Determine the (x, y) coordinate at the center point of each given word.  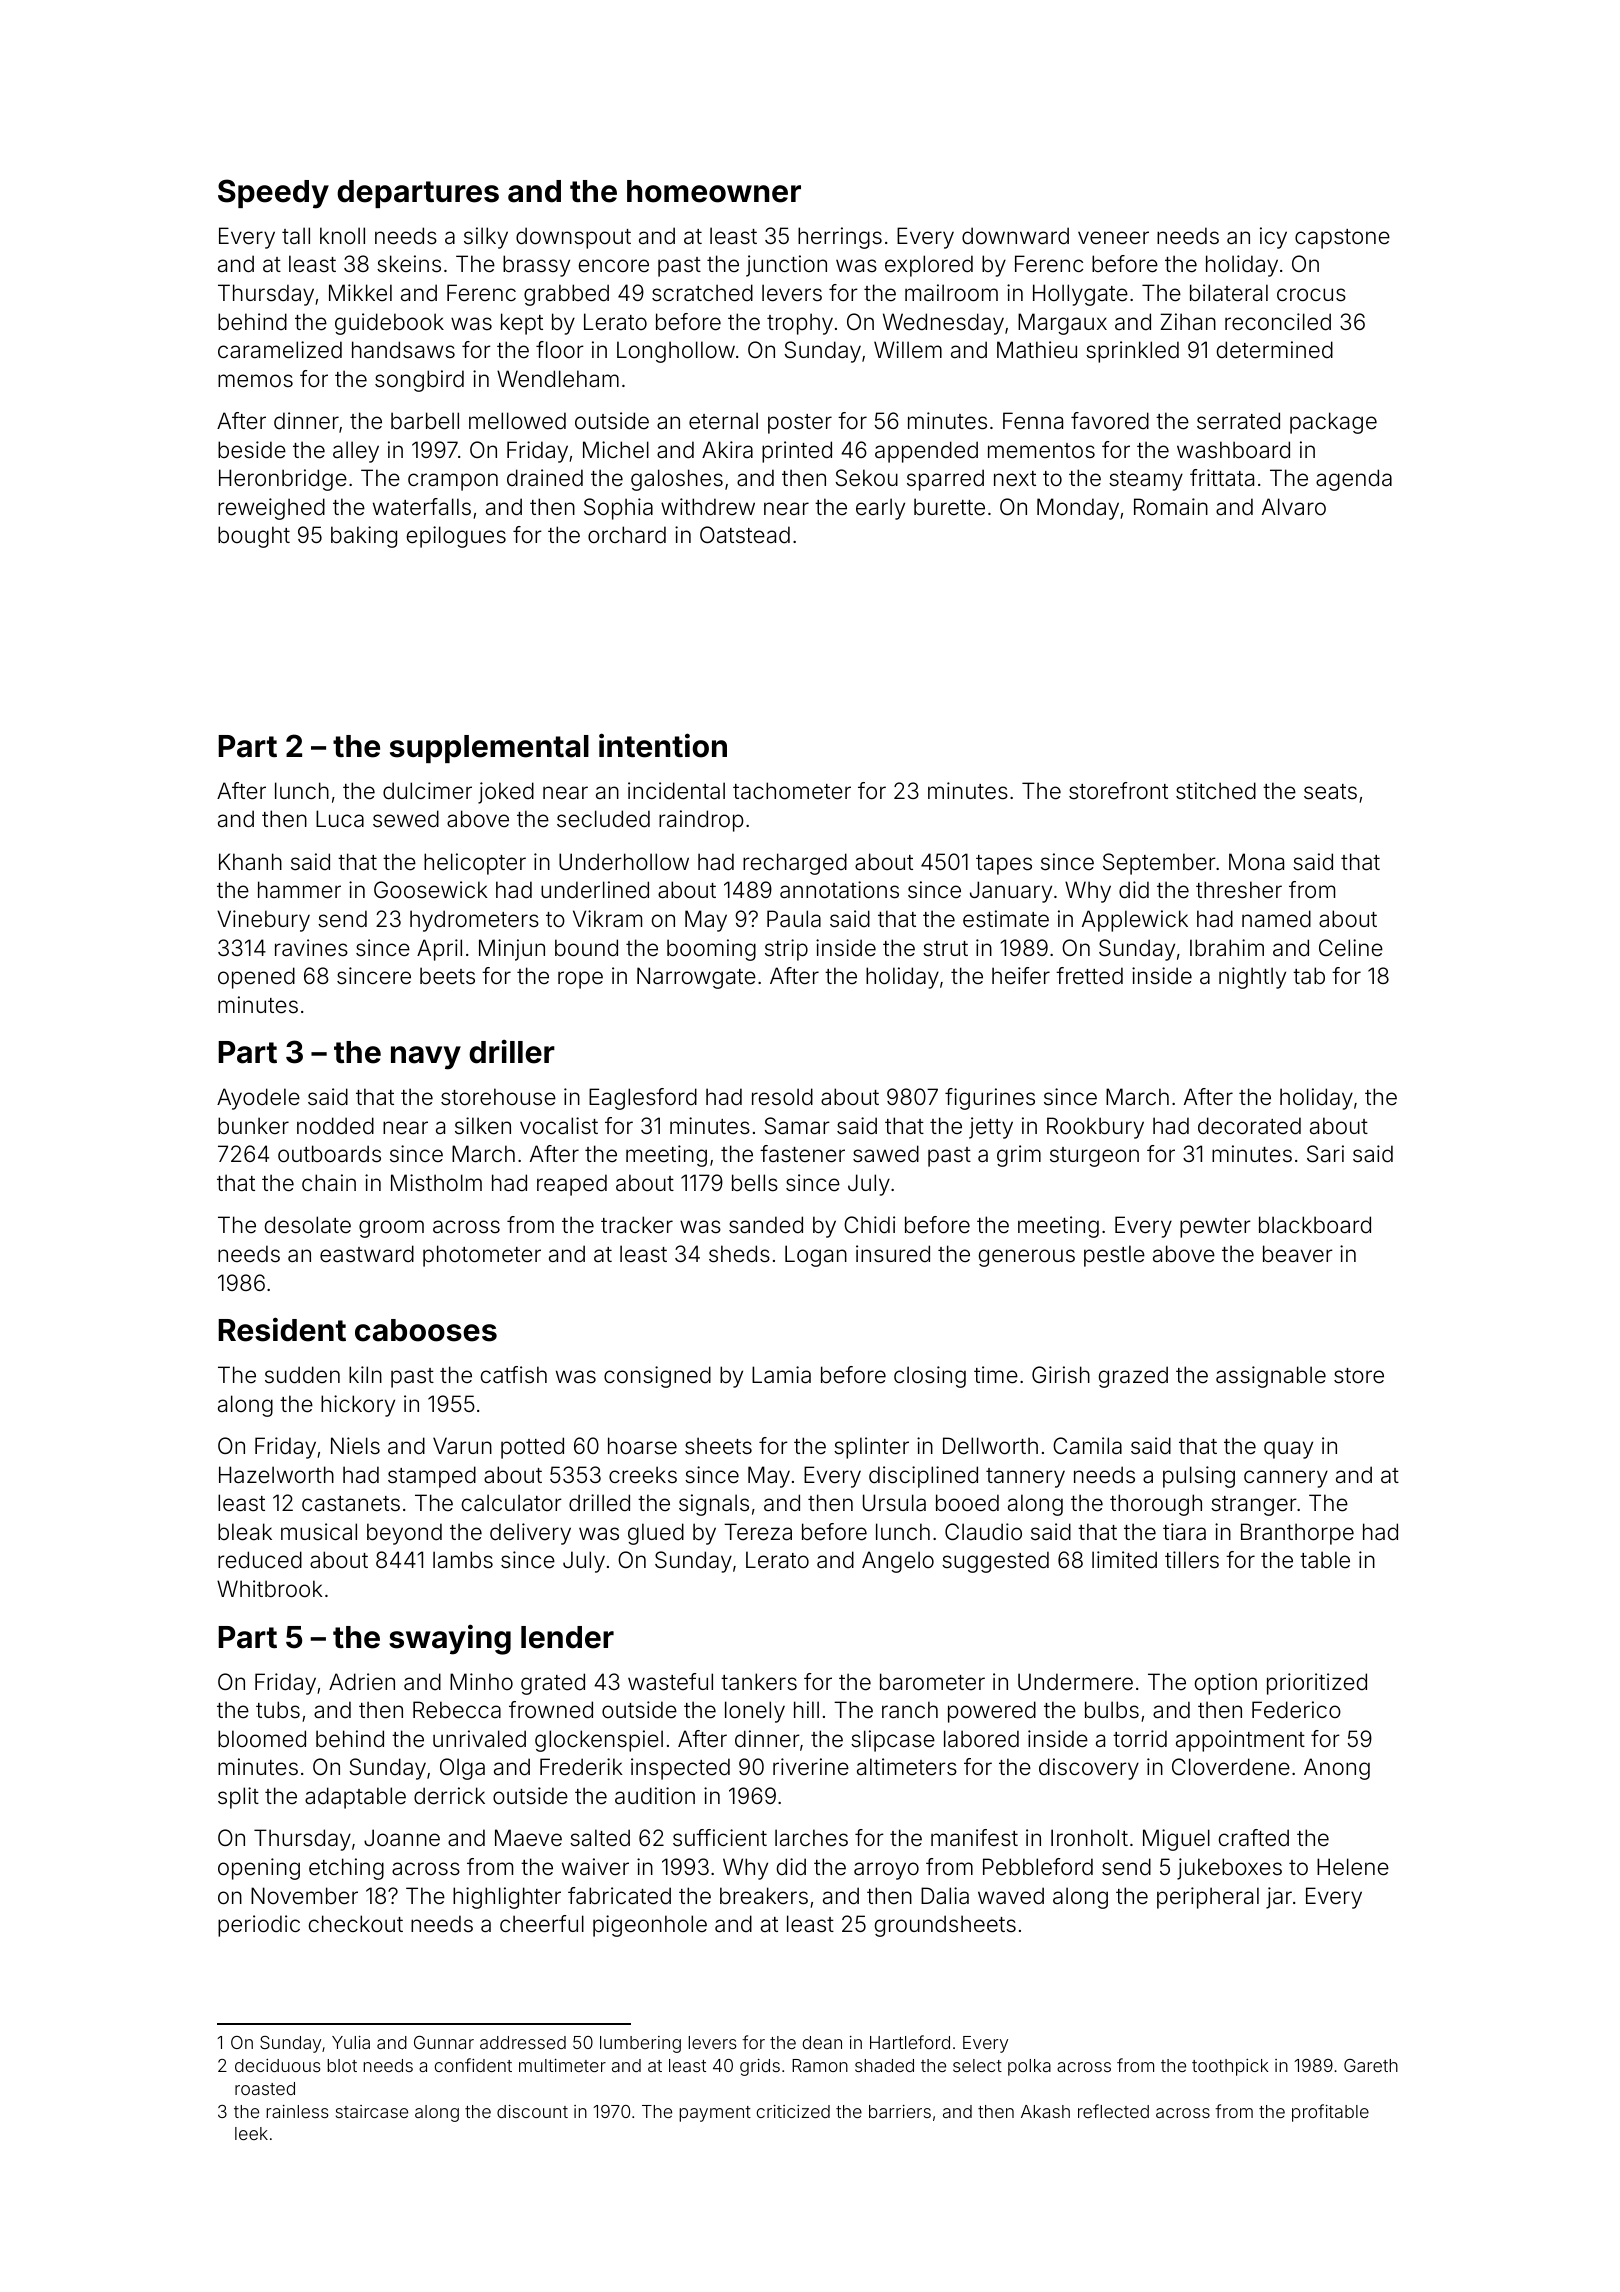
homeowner (714, 191)
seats (1330, 792)
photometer (482, 1256)
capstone (1342, 239)
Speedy (273, 194)
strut (945, 948)
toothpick (1230, 2067)
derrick (449, 1796)
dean (822, 2042)
